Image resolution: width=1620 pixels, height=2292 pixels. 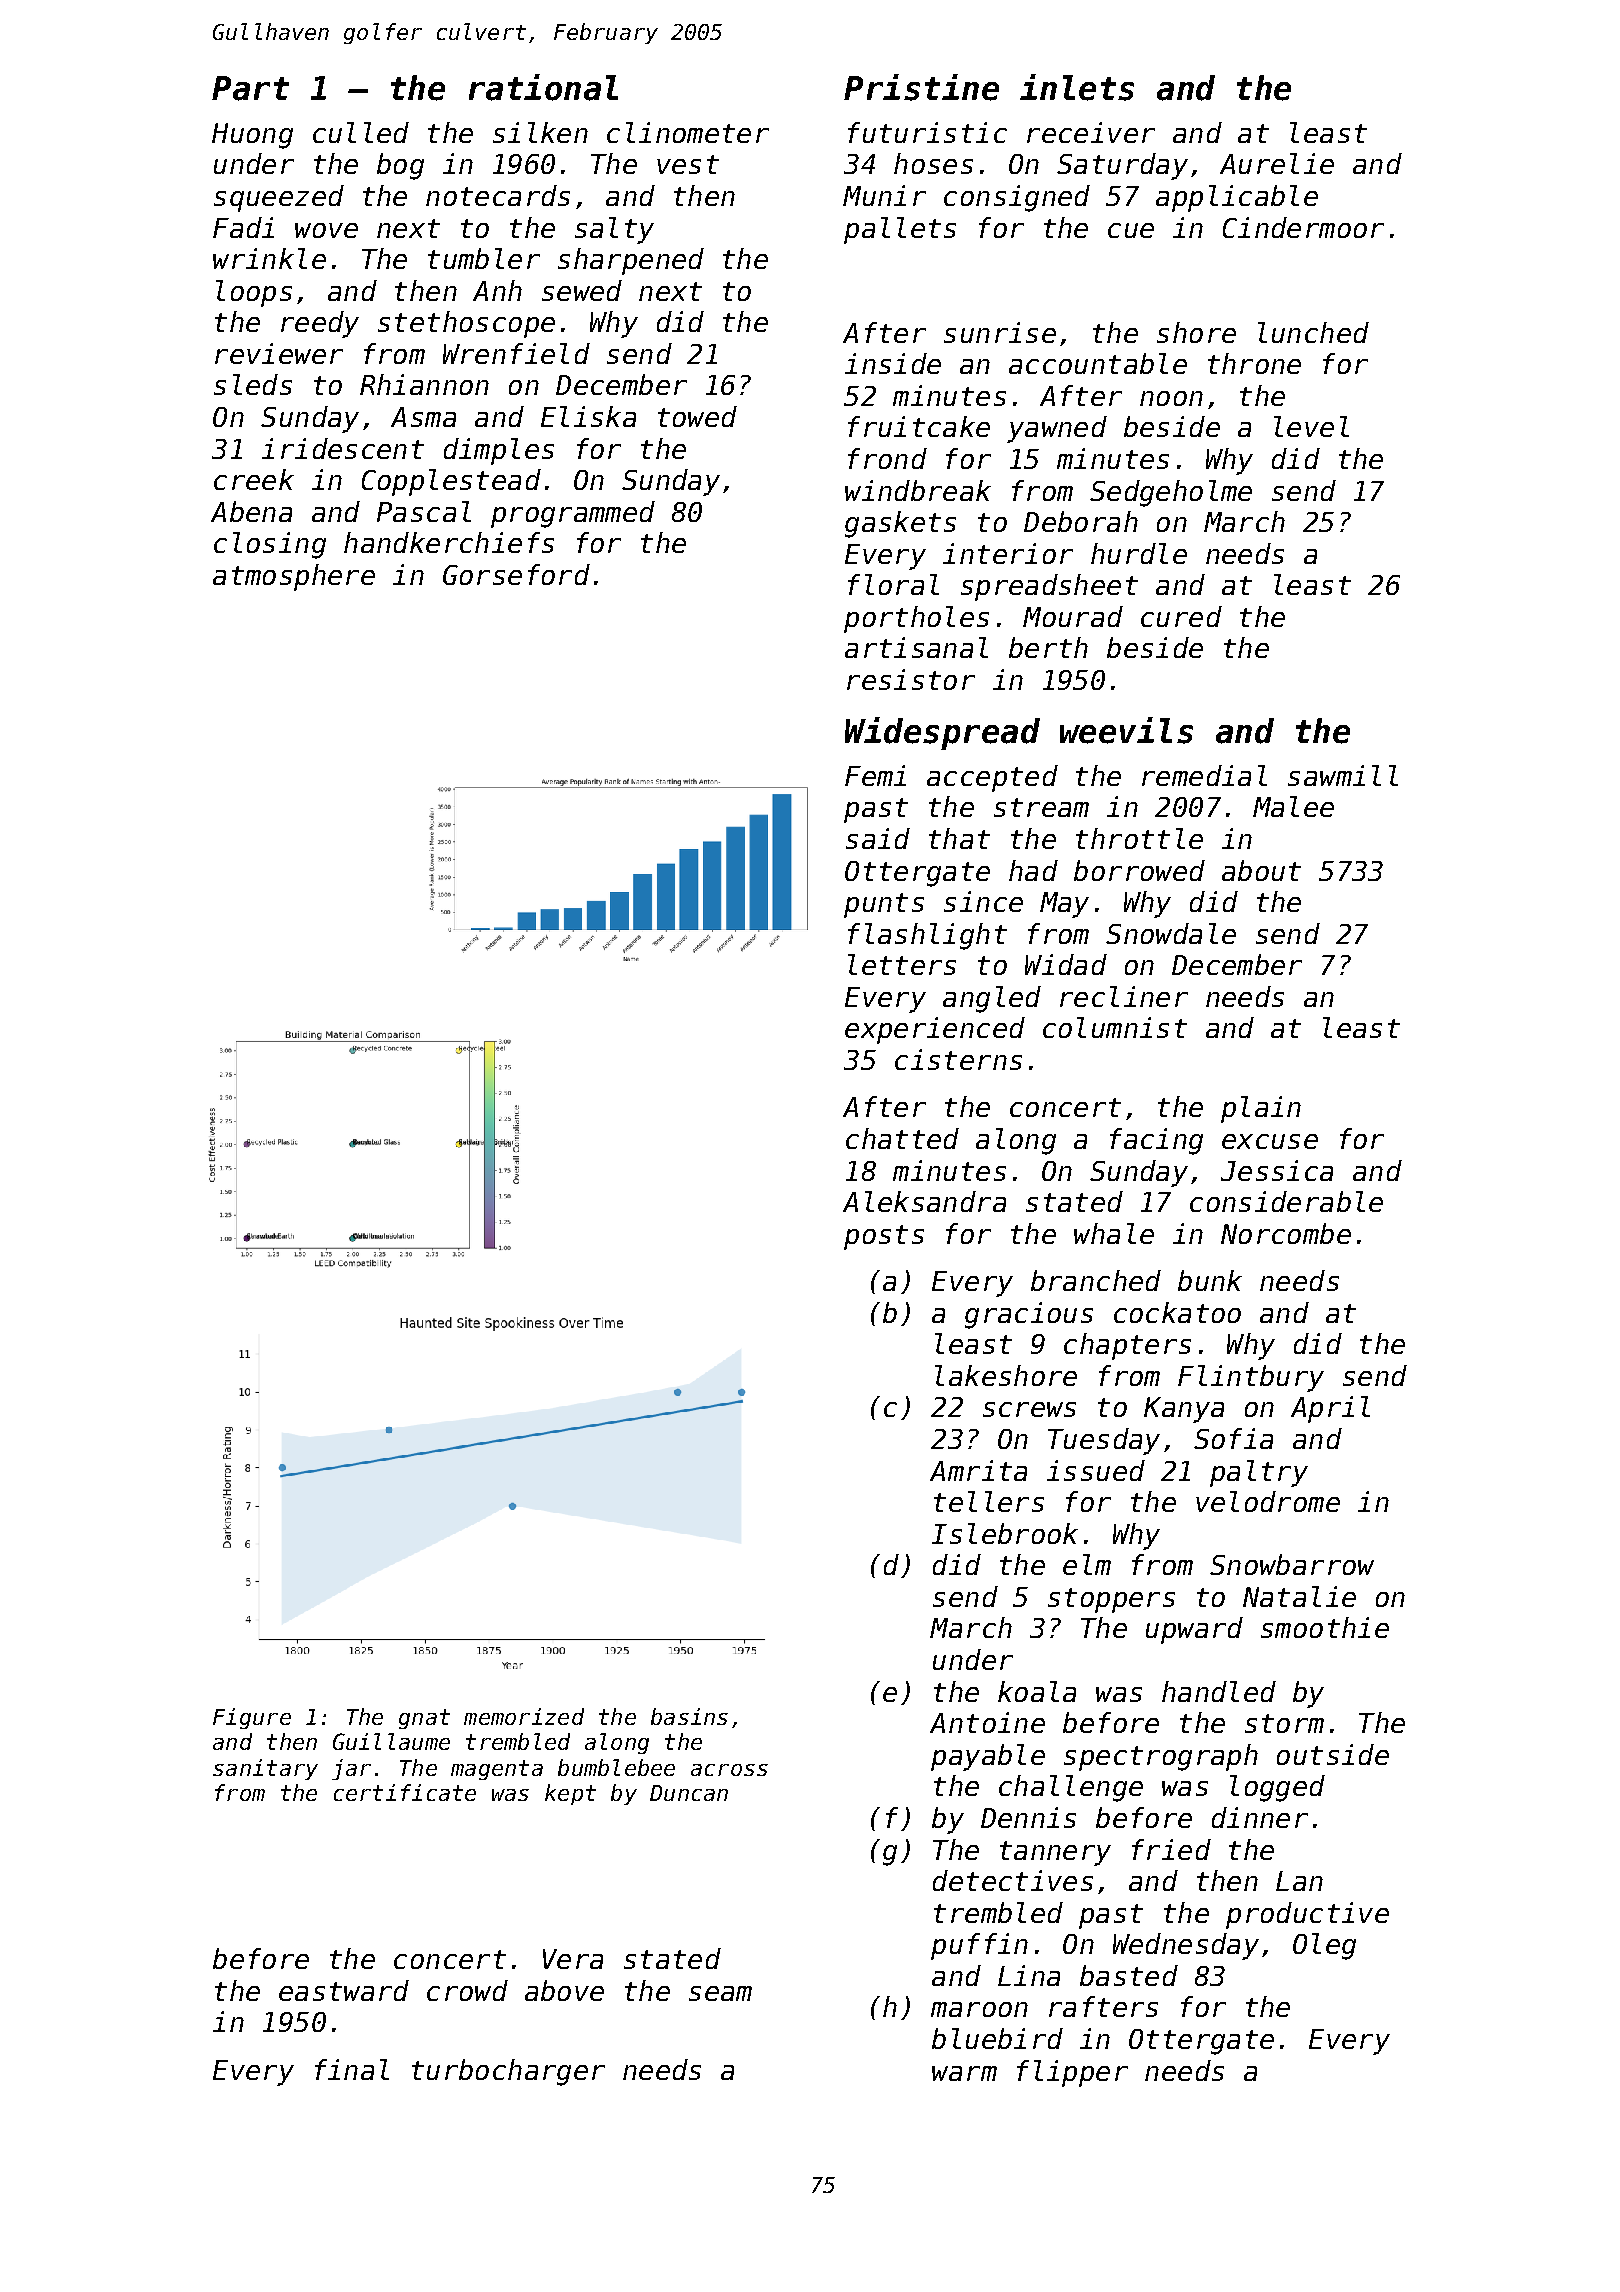 What do you see at coordinates (498, 195) in the page?
I see `notecards` at bounding box center [498, 195].
